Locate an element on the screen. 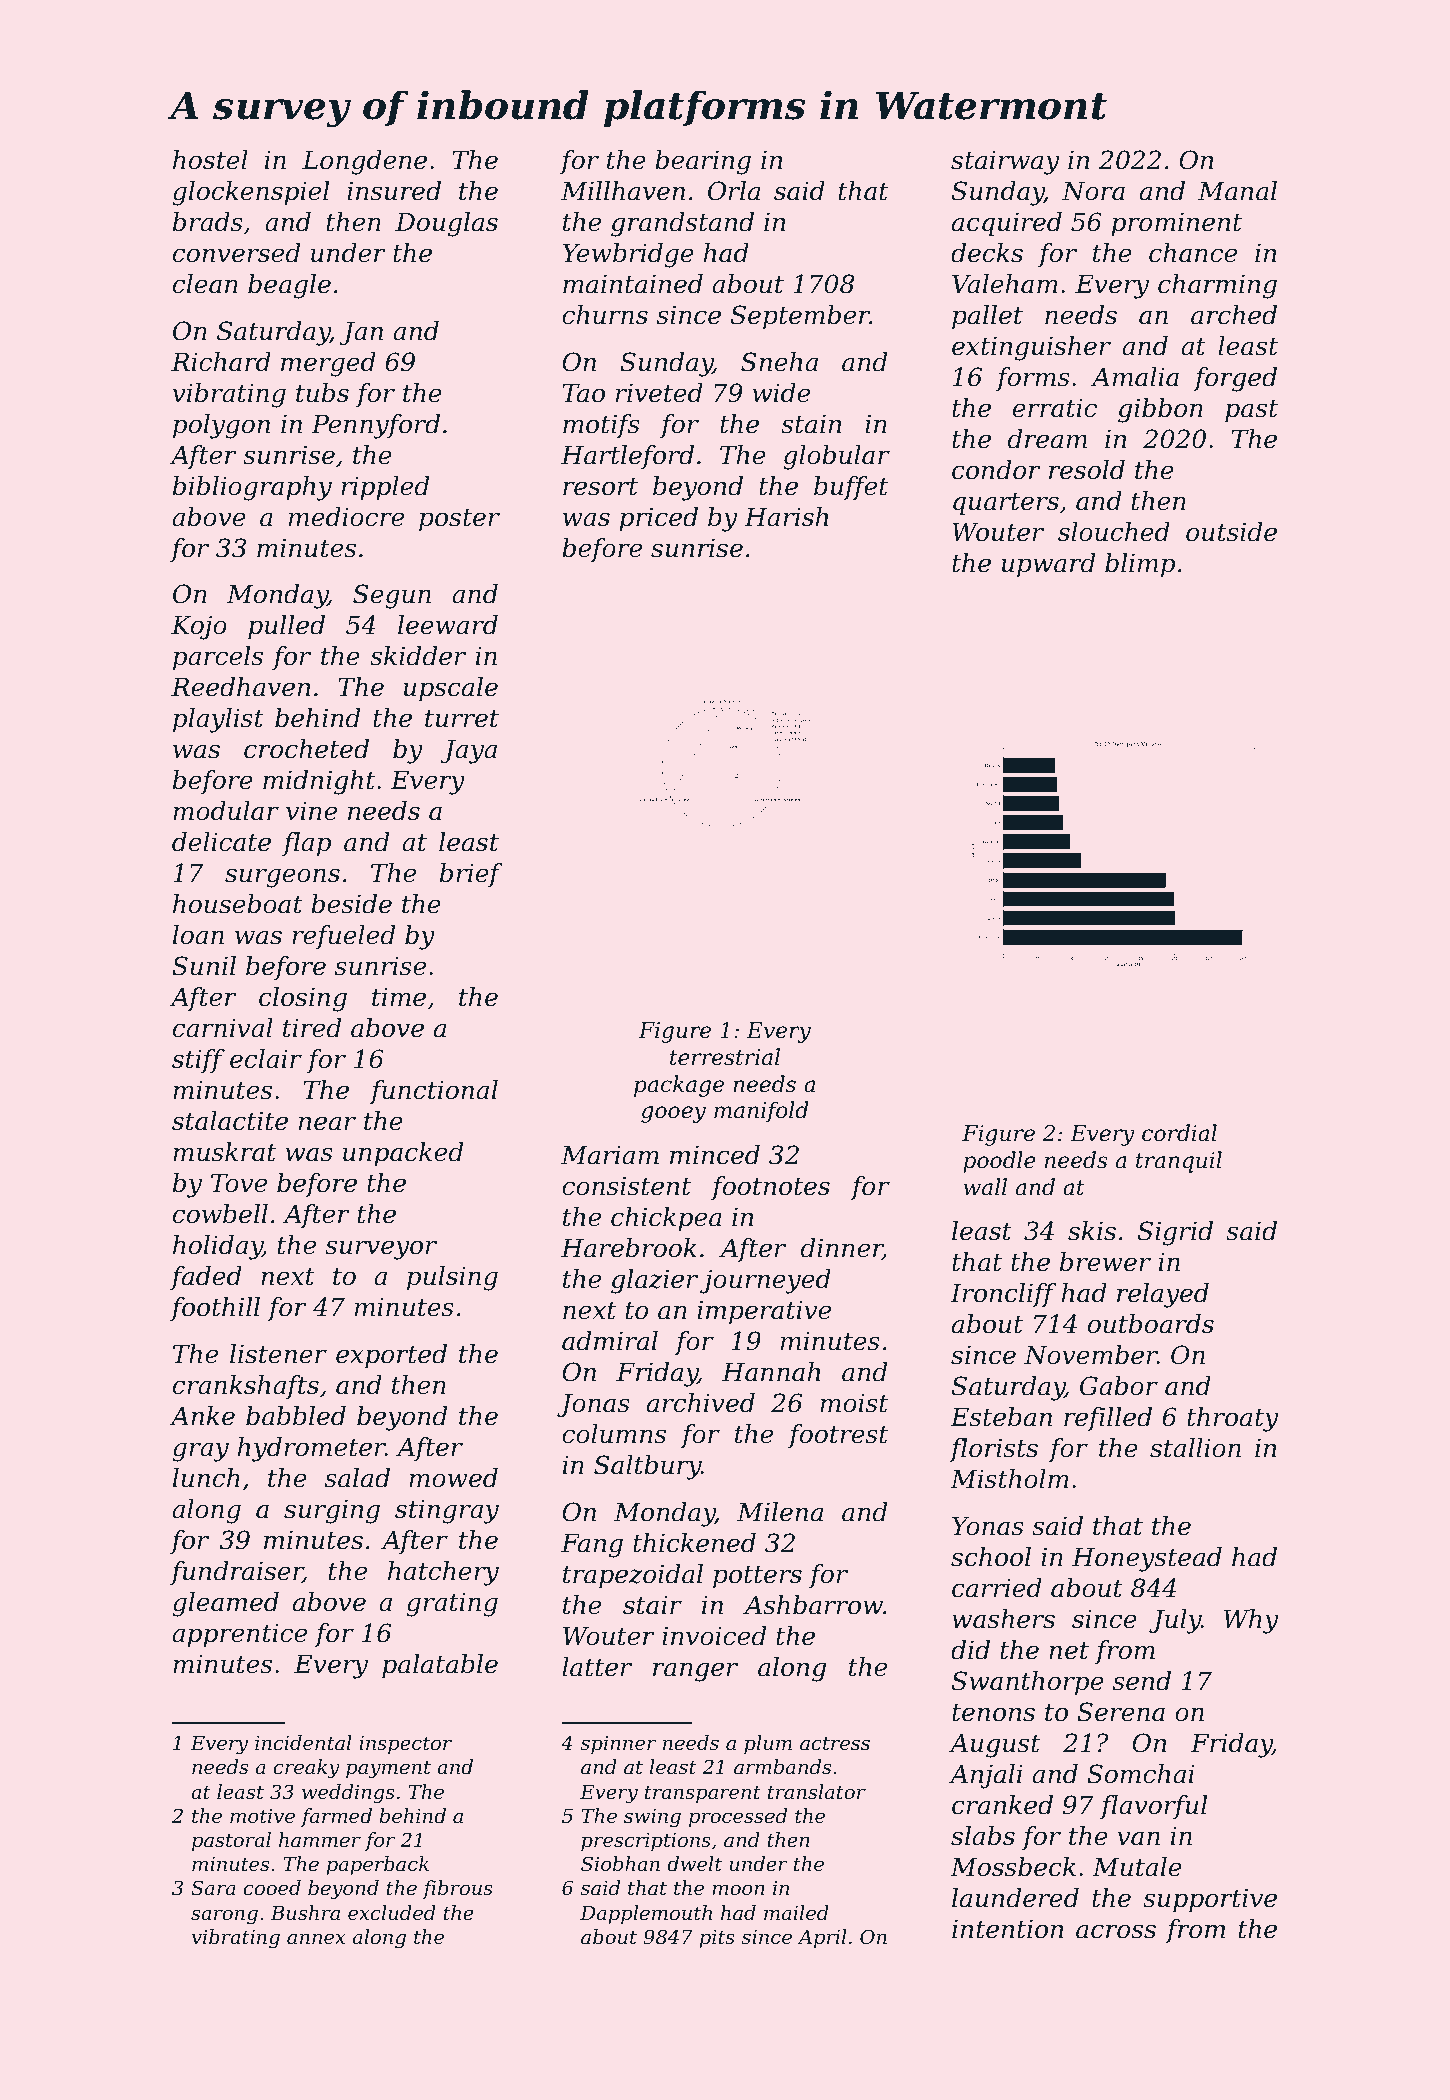 The image size is (1450, 2100). blimp is located at coordinates (1140, 565).
